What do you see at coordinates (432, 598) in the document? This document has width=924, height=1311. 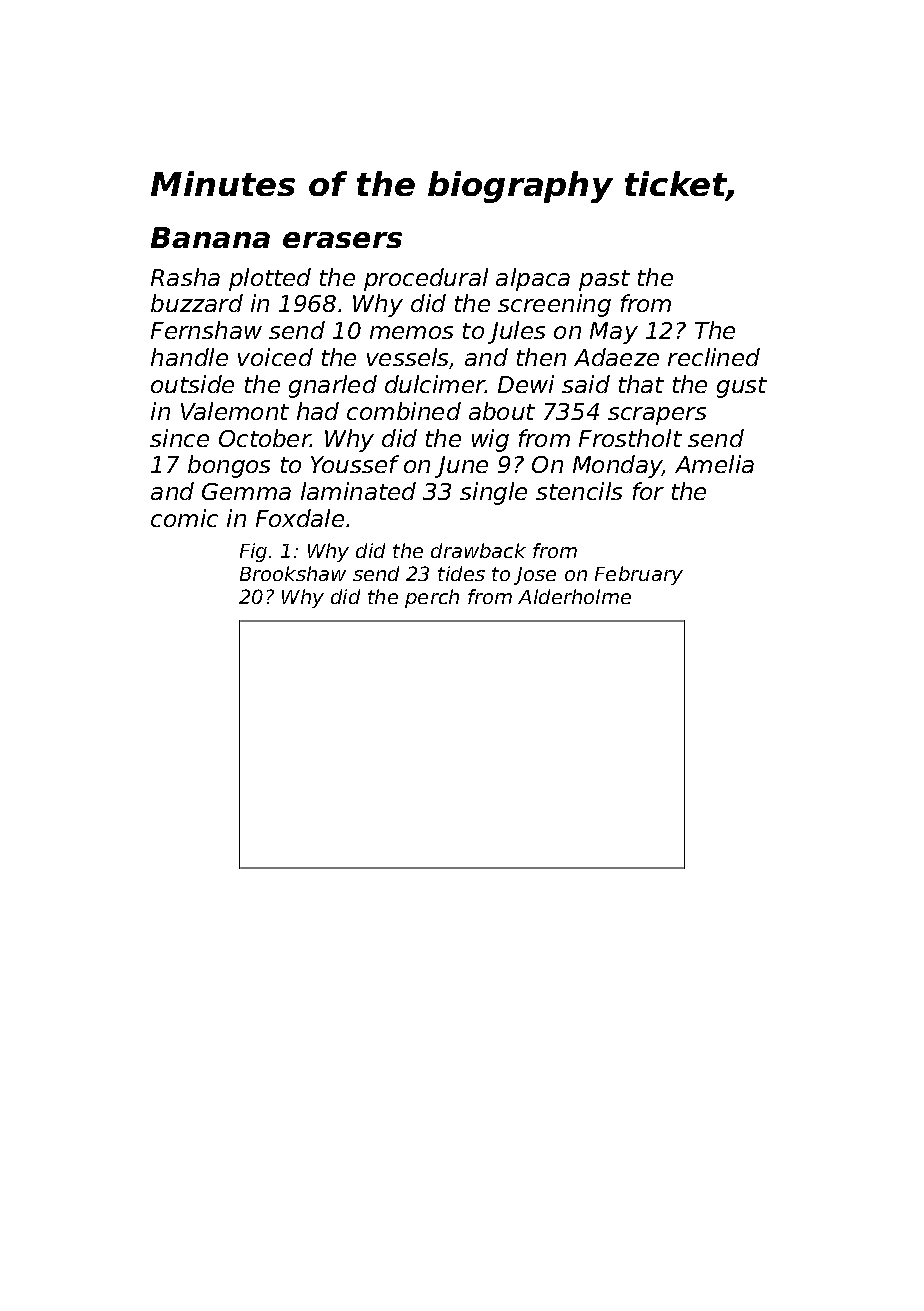 I see `perch` at bounding box center [432, 598].
